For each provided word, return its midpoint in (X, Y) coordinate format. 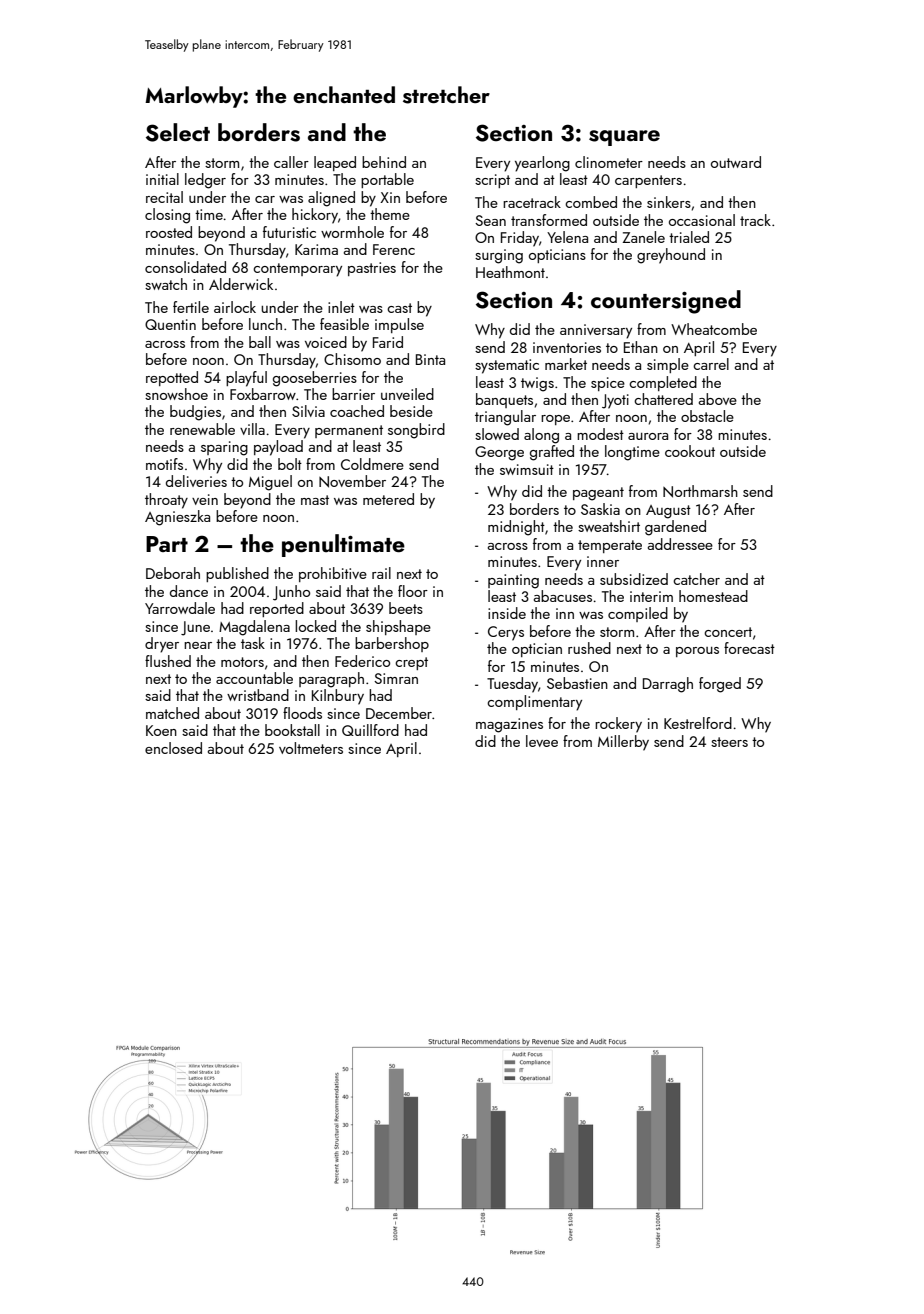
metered (388, 499)
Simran (396, 678)
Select (178, 132)
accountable (254, 678)
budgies (195, 413)
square (624, 138)
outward (736, 162)
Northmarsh (700, 491)
